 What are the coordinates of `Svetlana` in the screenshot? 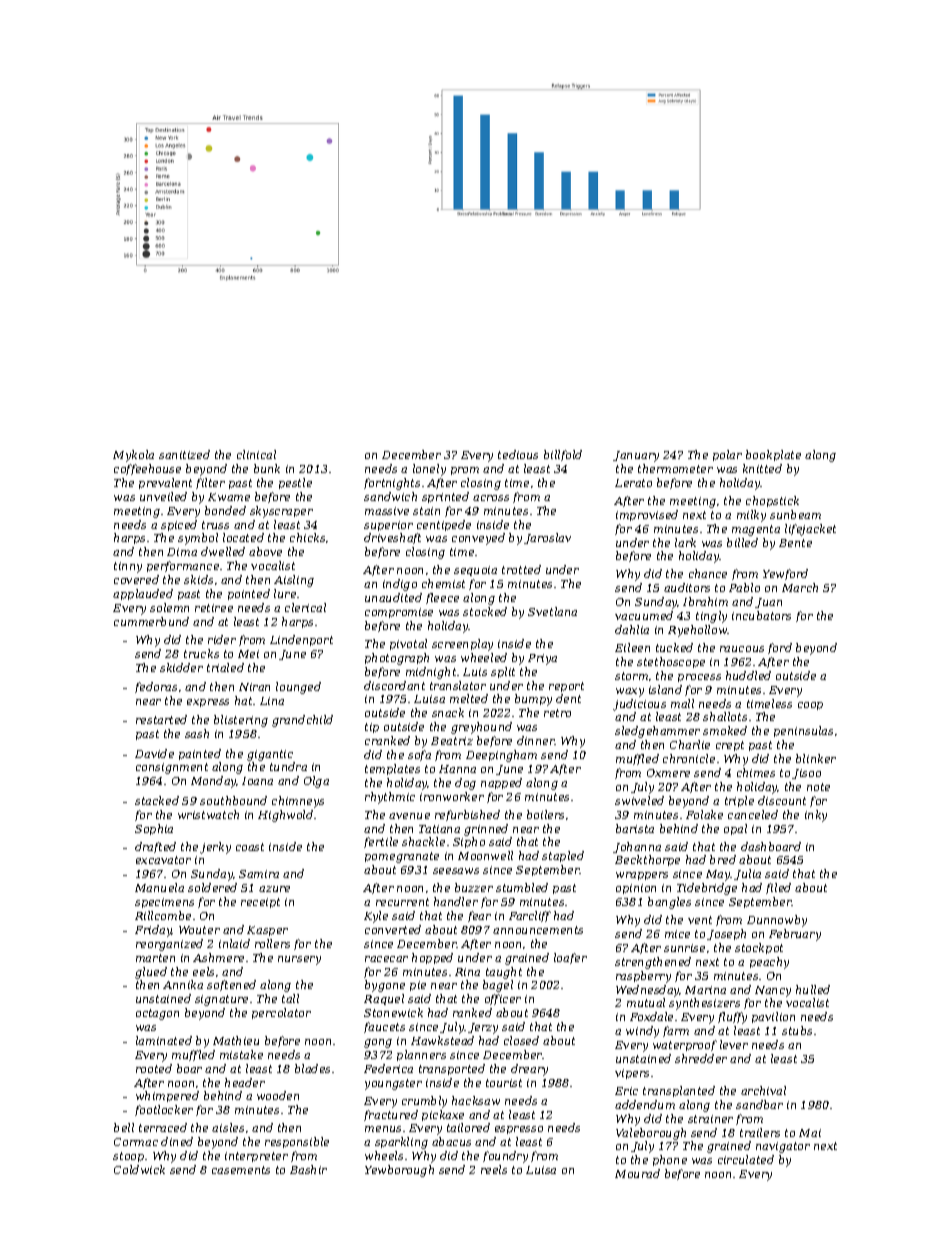 It's located at (552, 611).
